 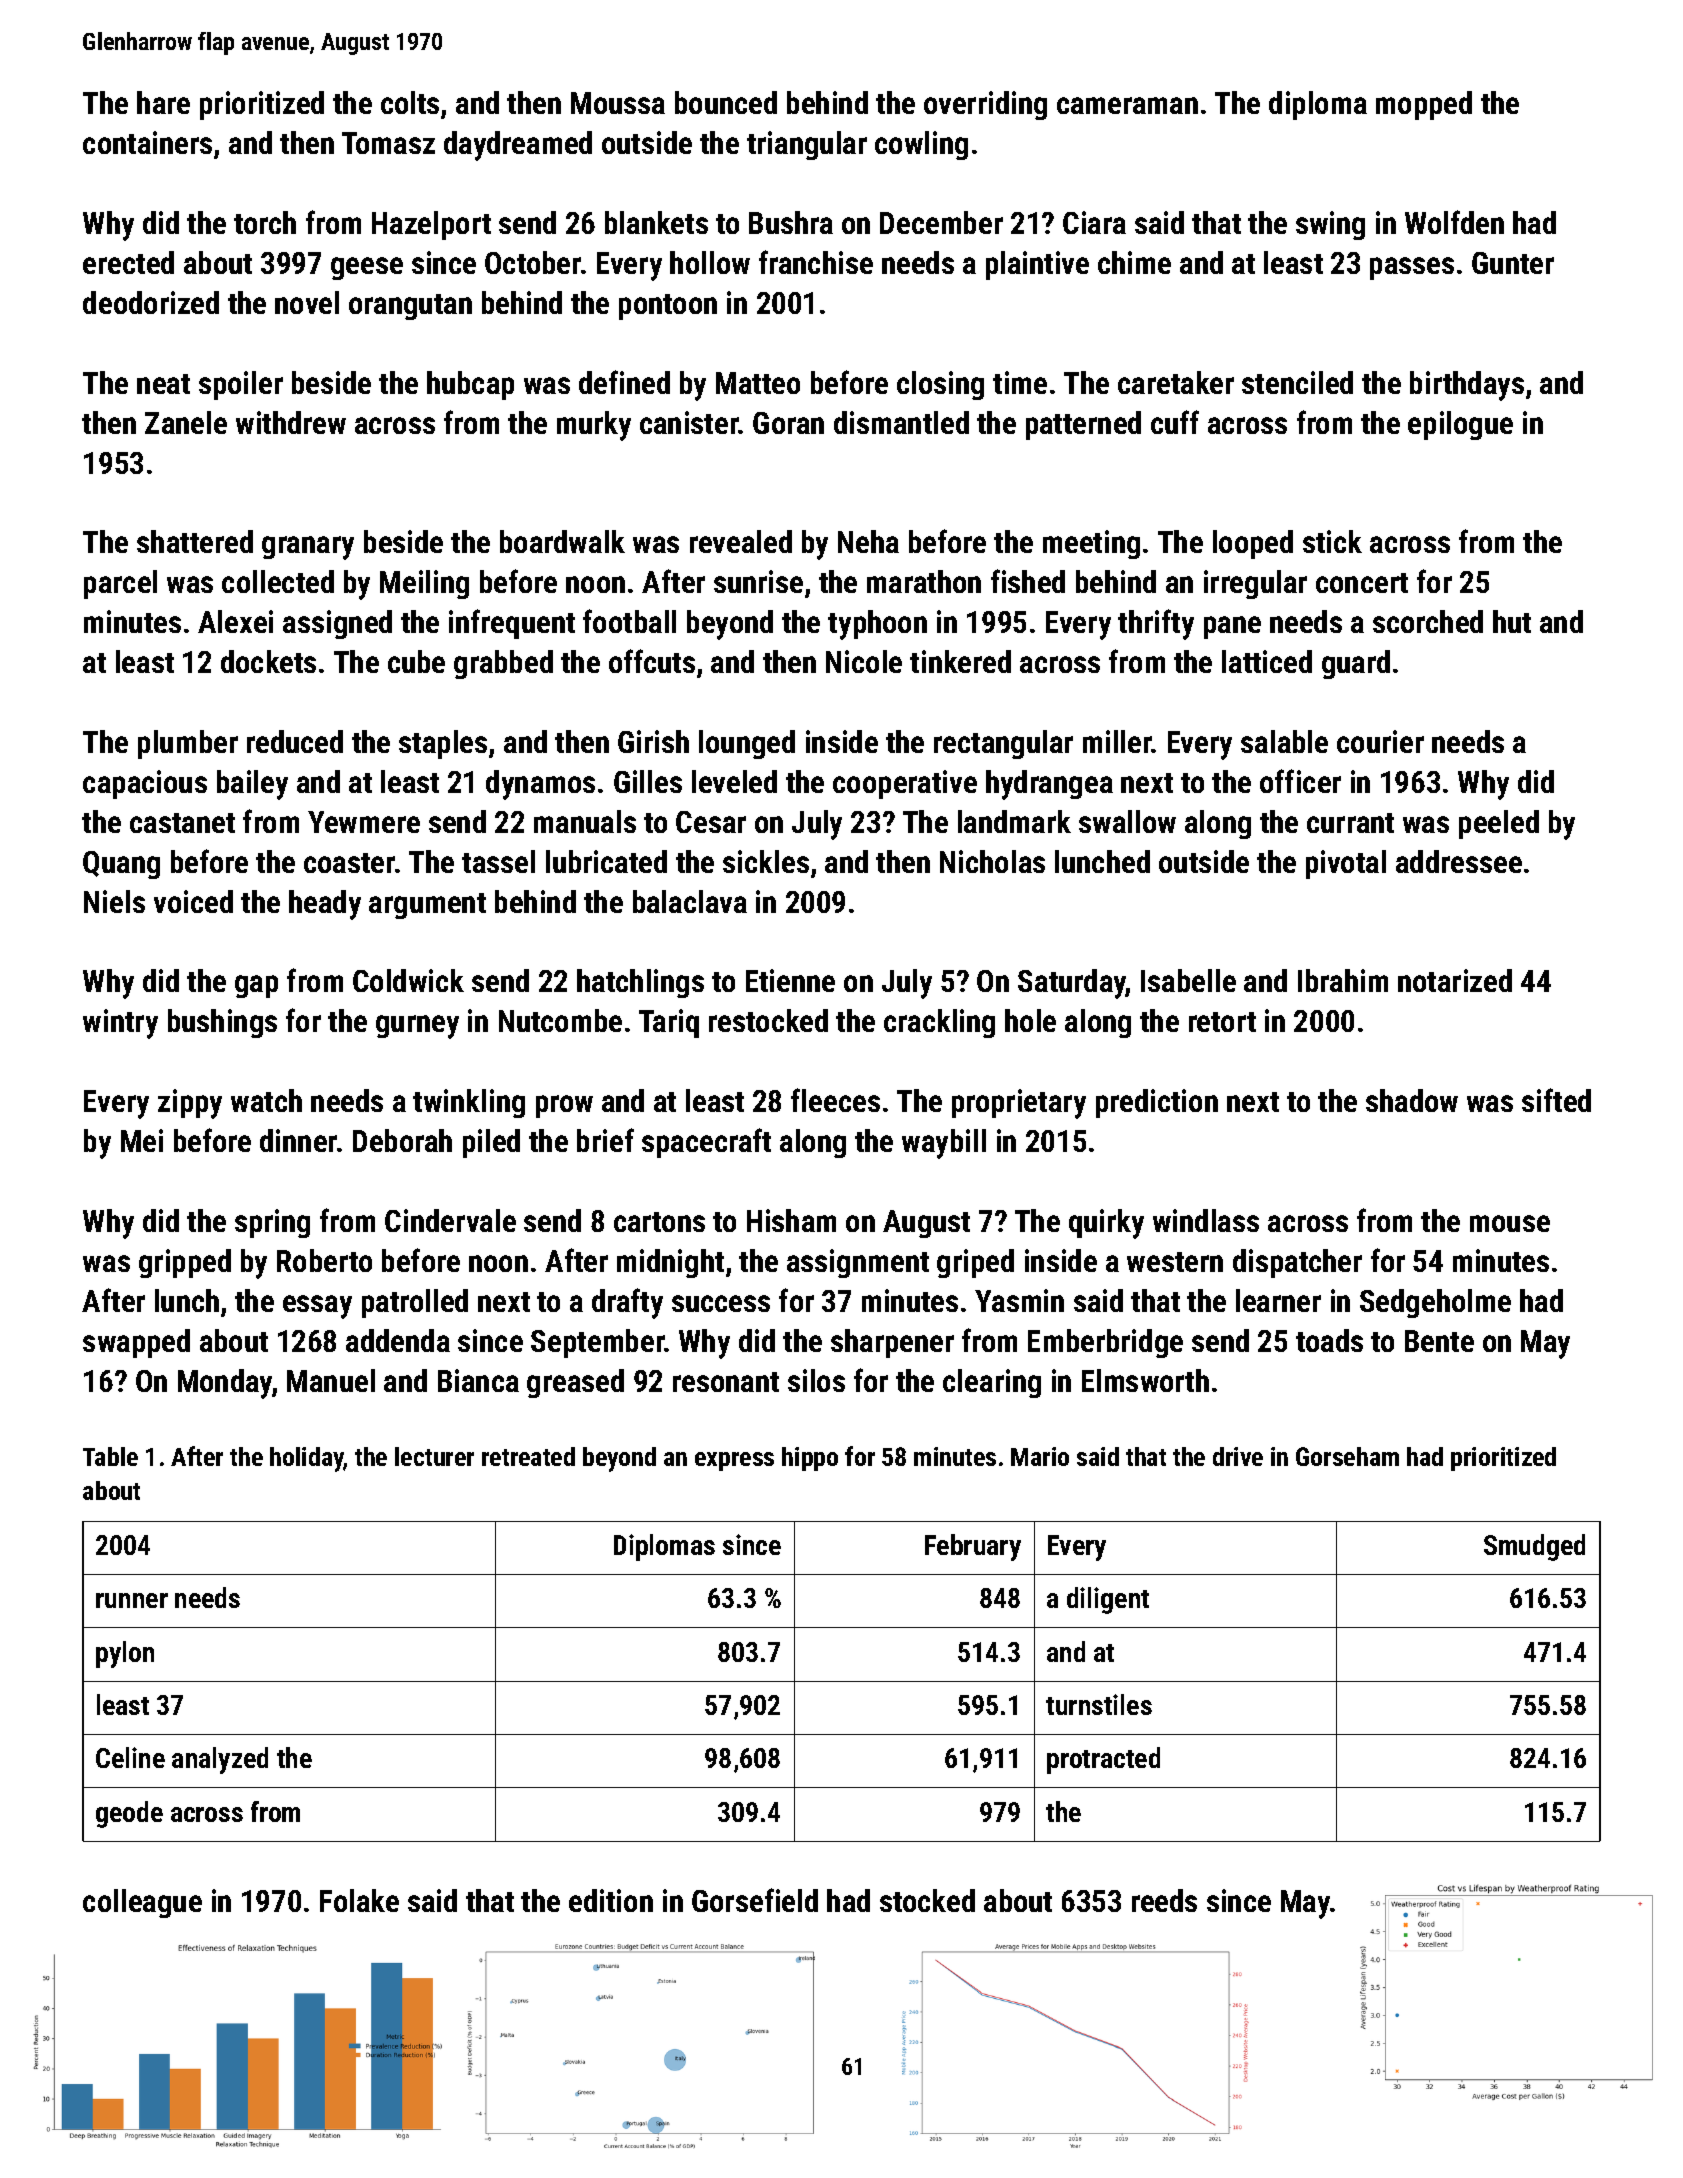 What do you see at coordinates (1347, 1456) in the screenshot?
I see `Gorseham` at bounding box center [1347, 1456].
